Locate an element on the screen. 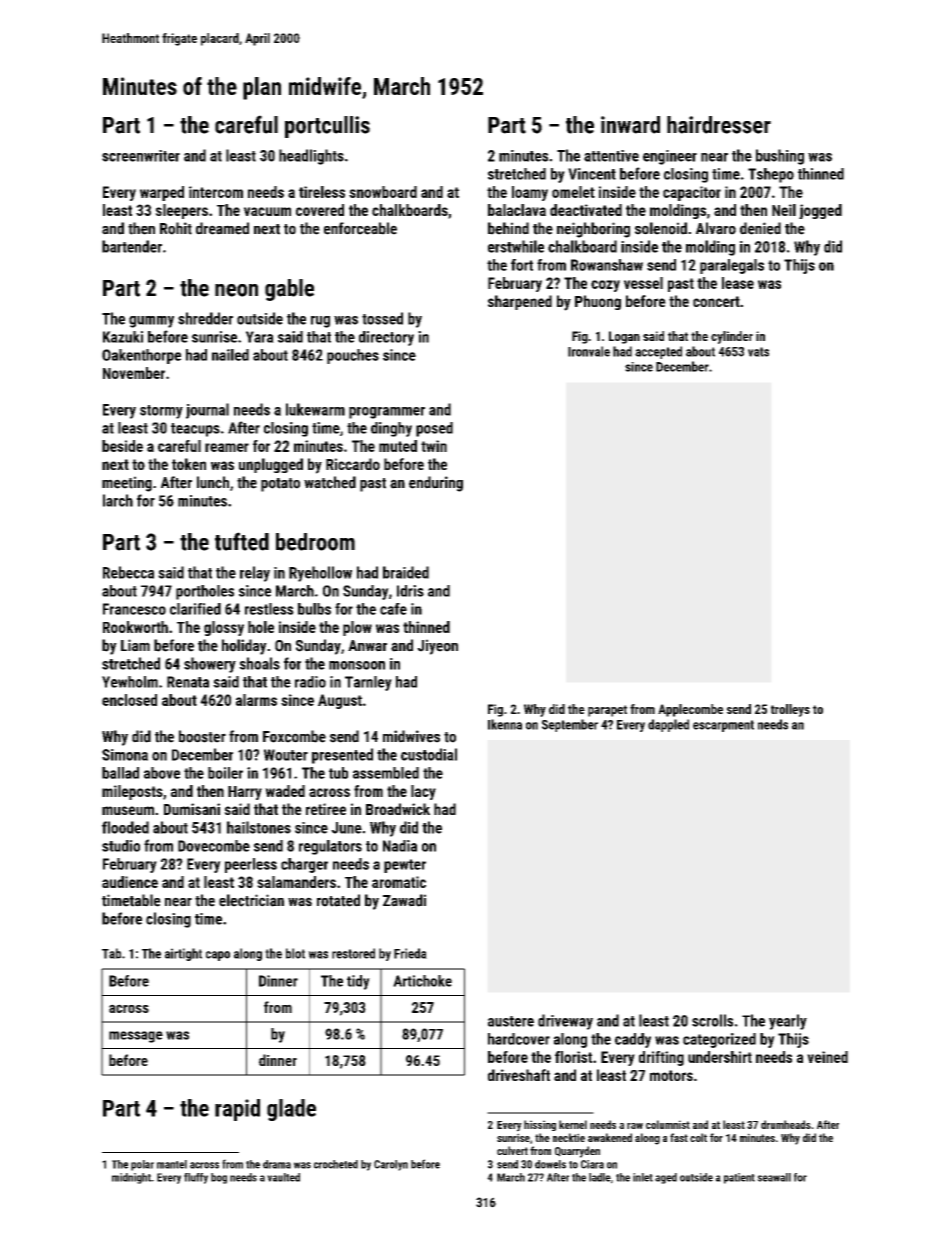  yearly is located at coordinates (788, 1022).
